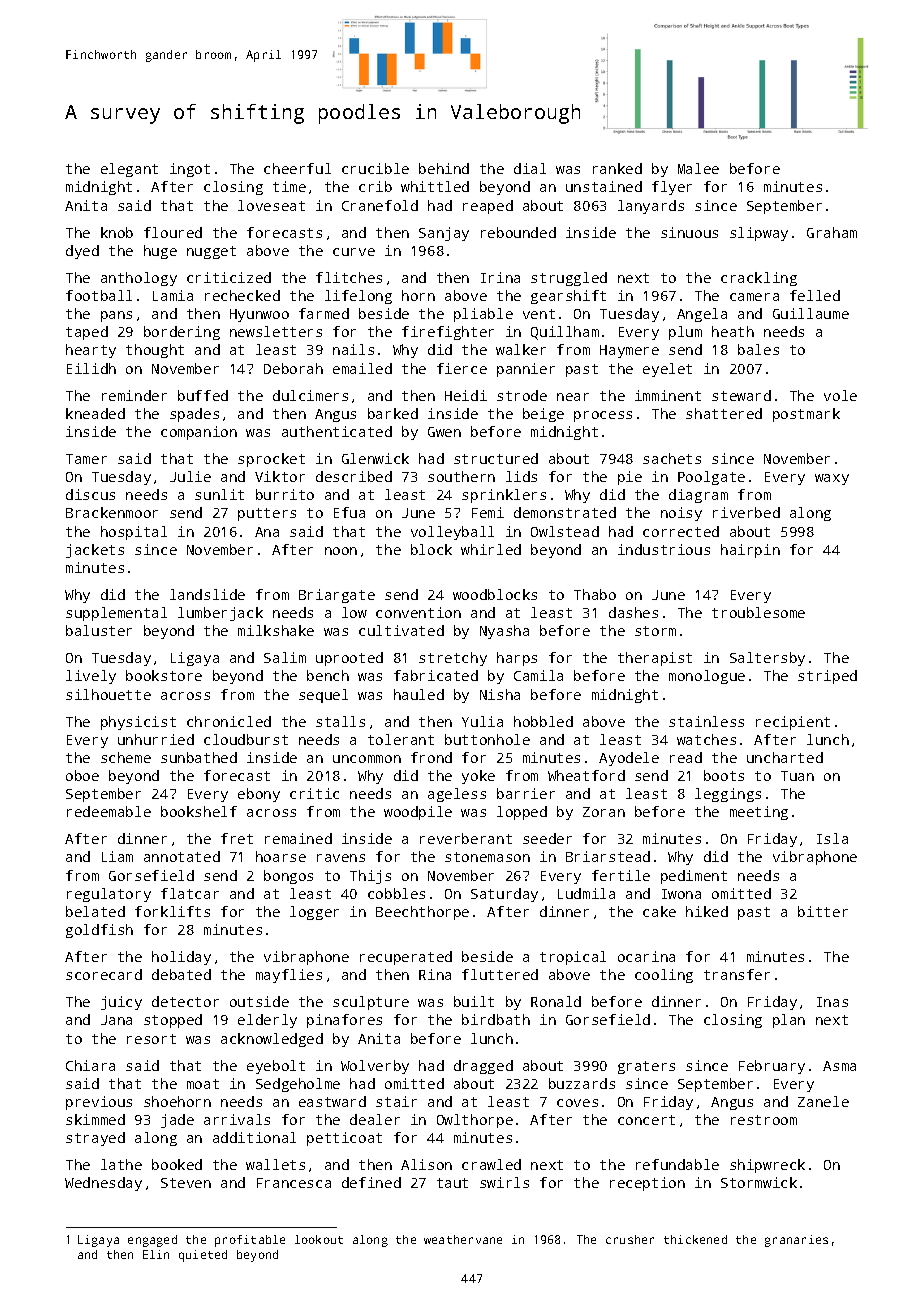  I want to click on lumberjack, so click(220, 614).
